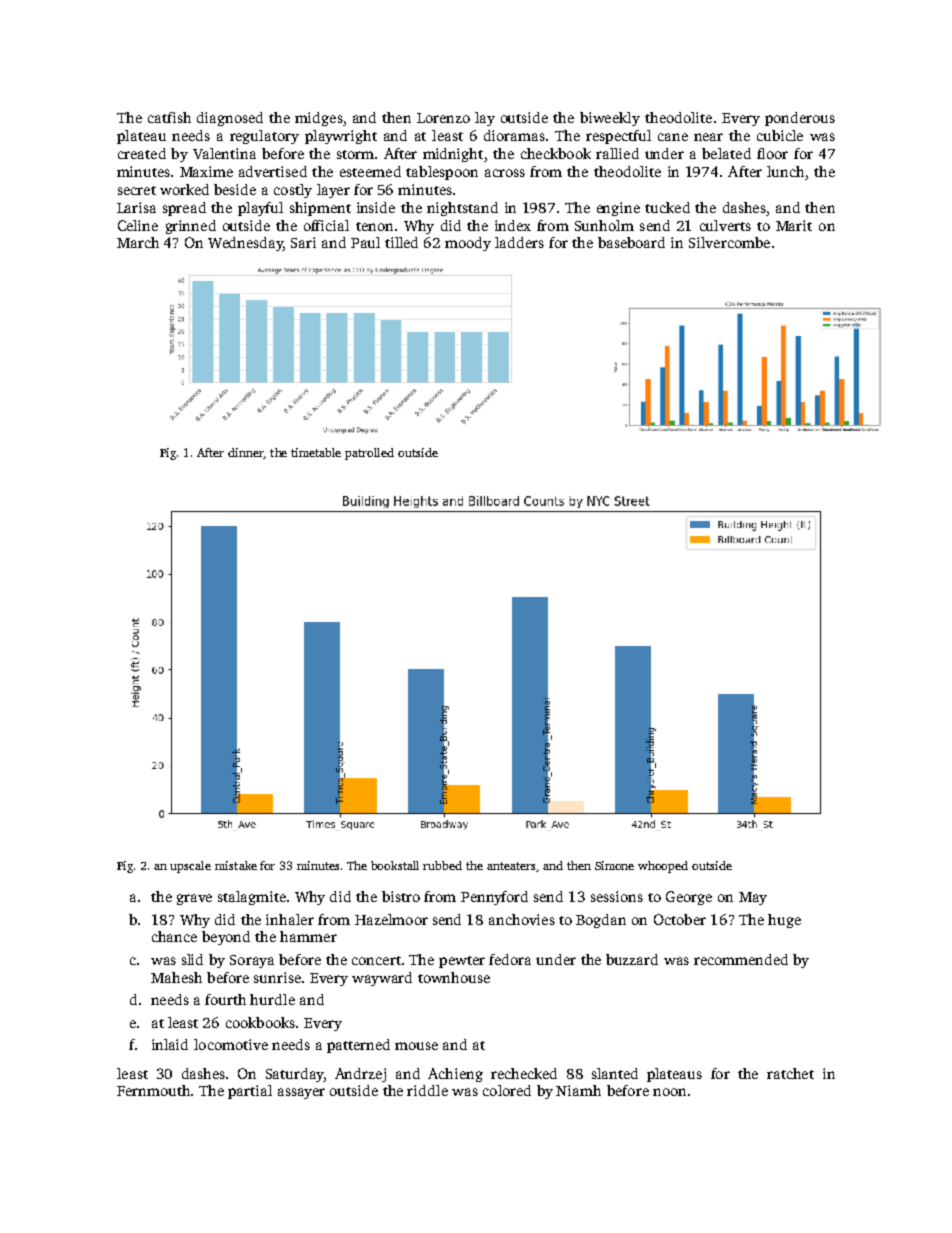 The image size is (952, 1233). What do you see at coordinates (442, 865) in the page?
I see `rubbed` at bounding box center [442, 865].
